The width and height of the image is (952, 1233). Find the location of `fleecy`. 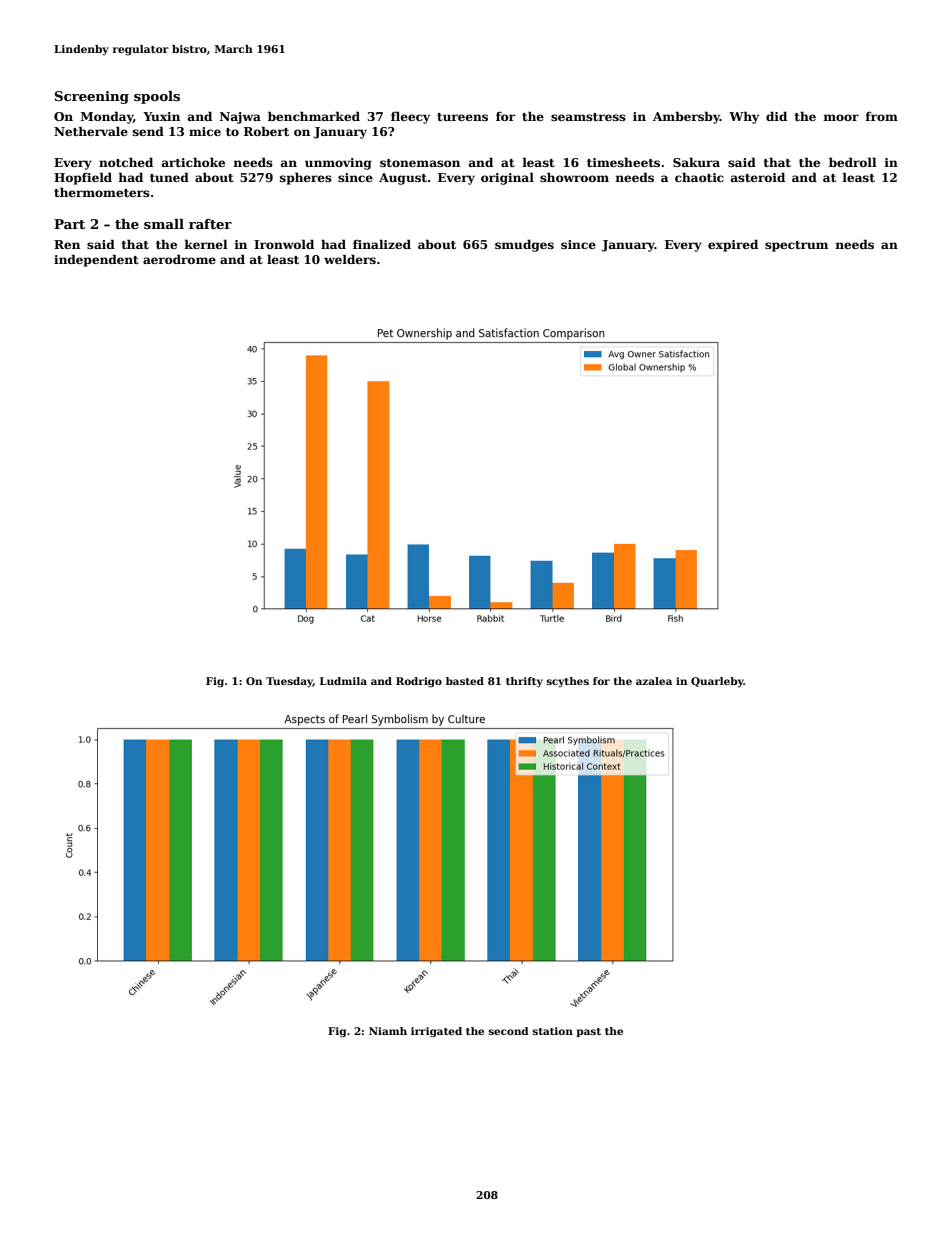

fleecy is located at coordinates (410, 117).
